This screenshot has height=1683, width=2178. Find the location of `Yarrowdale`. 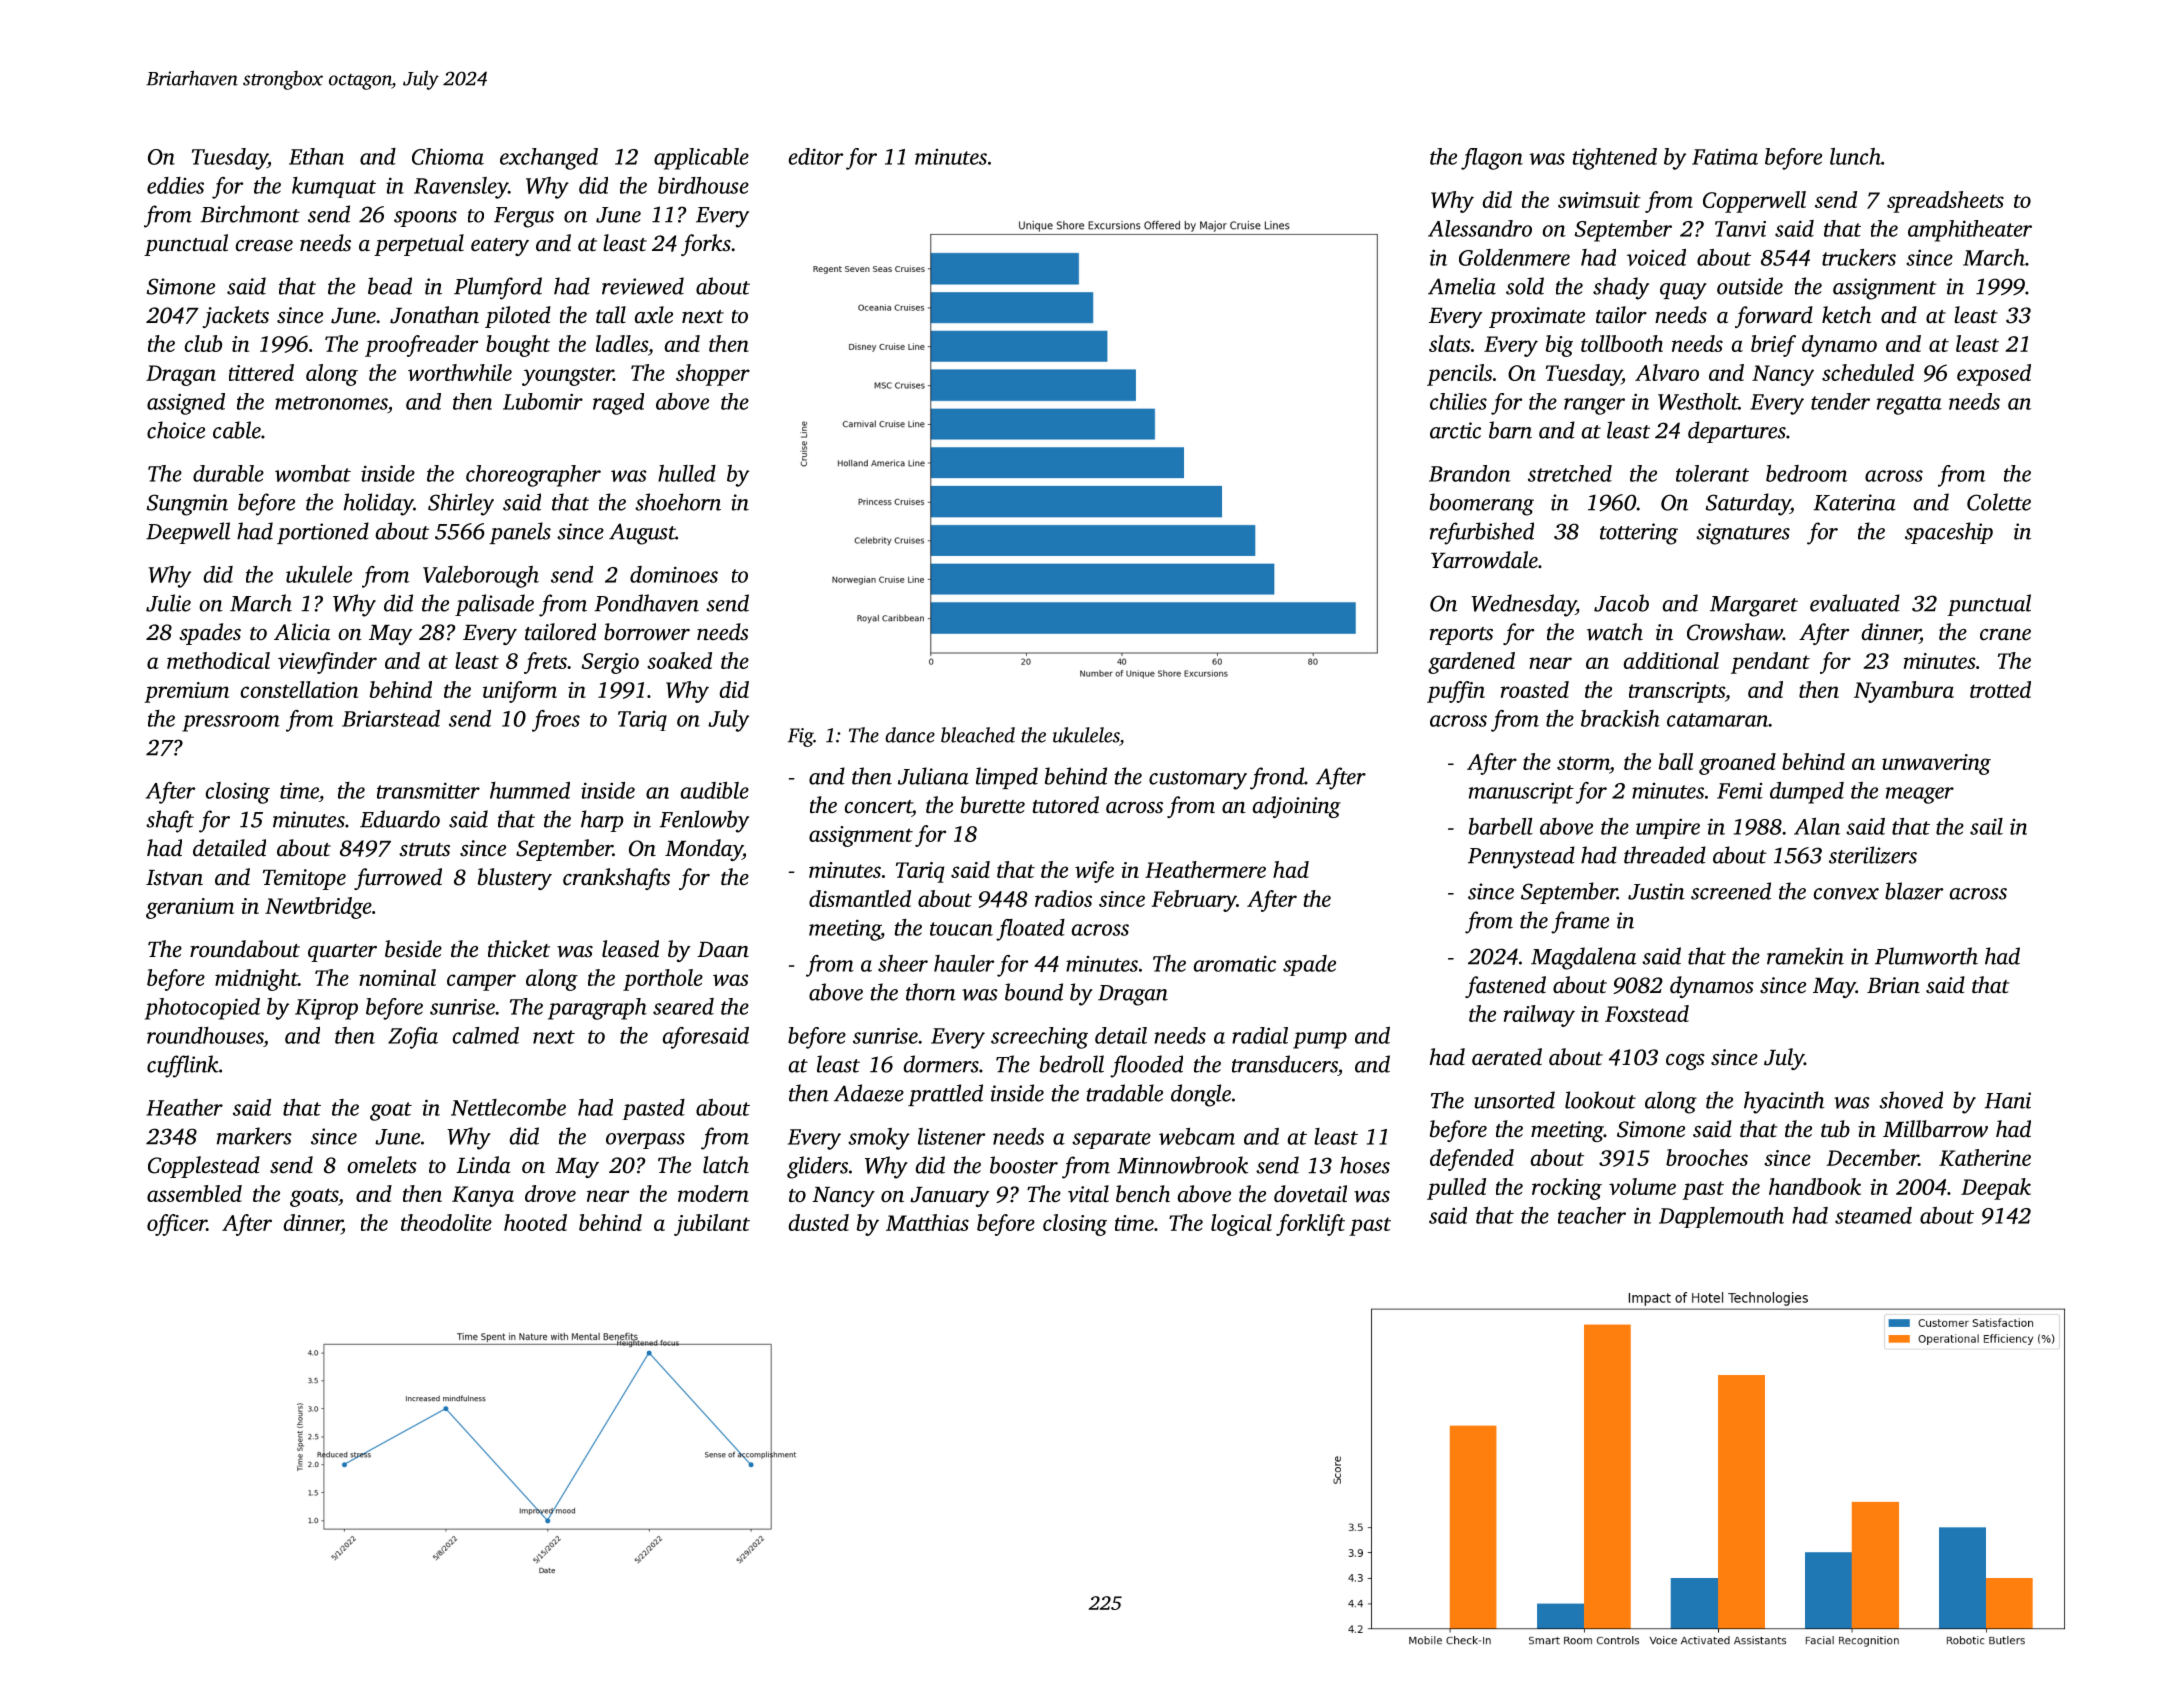

Yarrowdale is located at coordinates (1484, 560).
